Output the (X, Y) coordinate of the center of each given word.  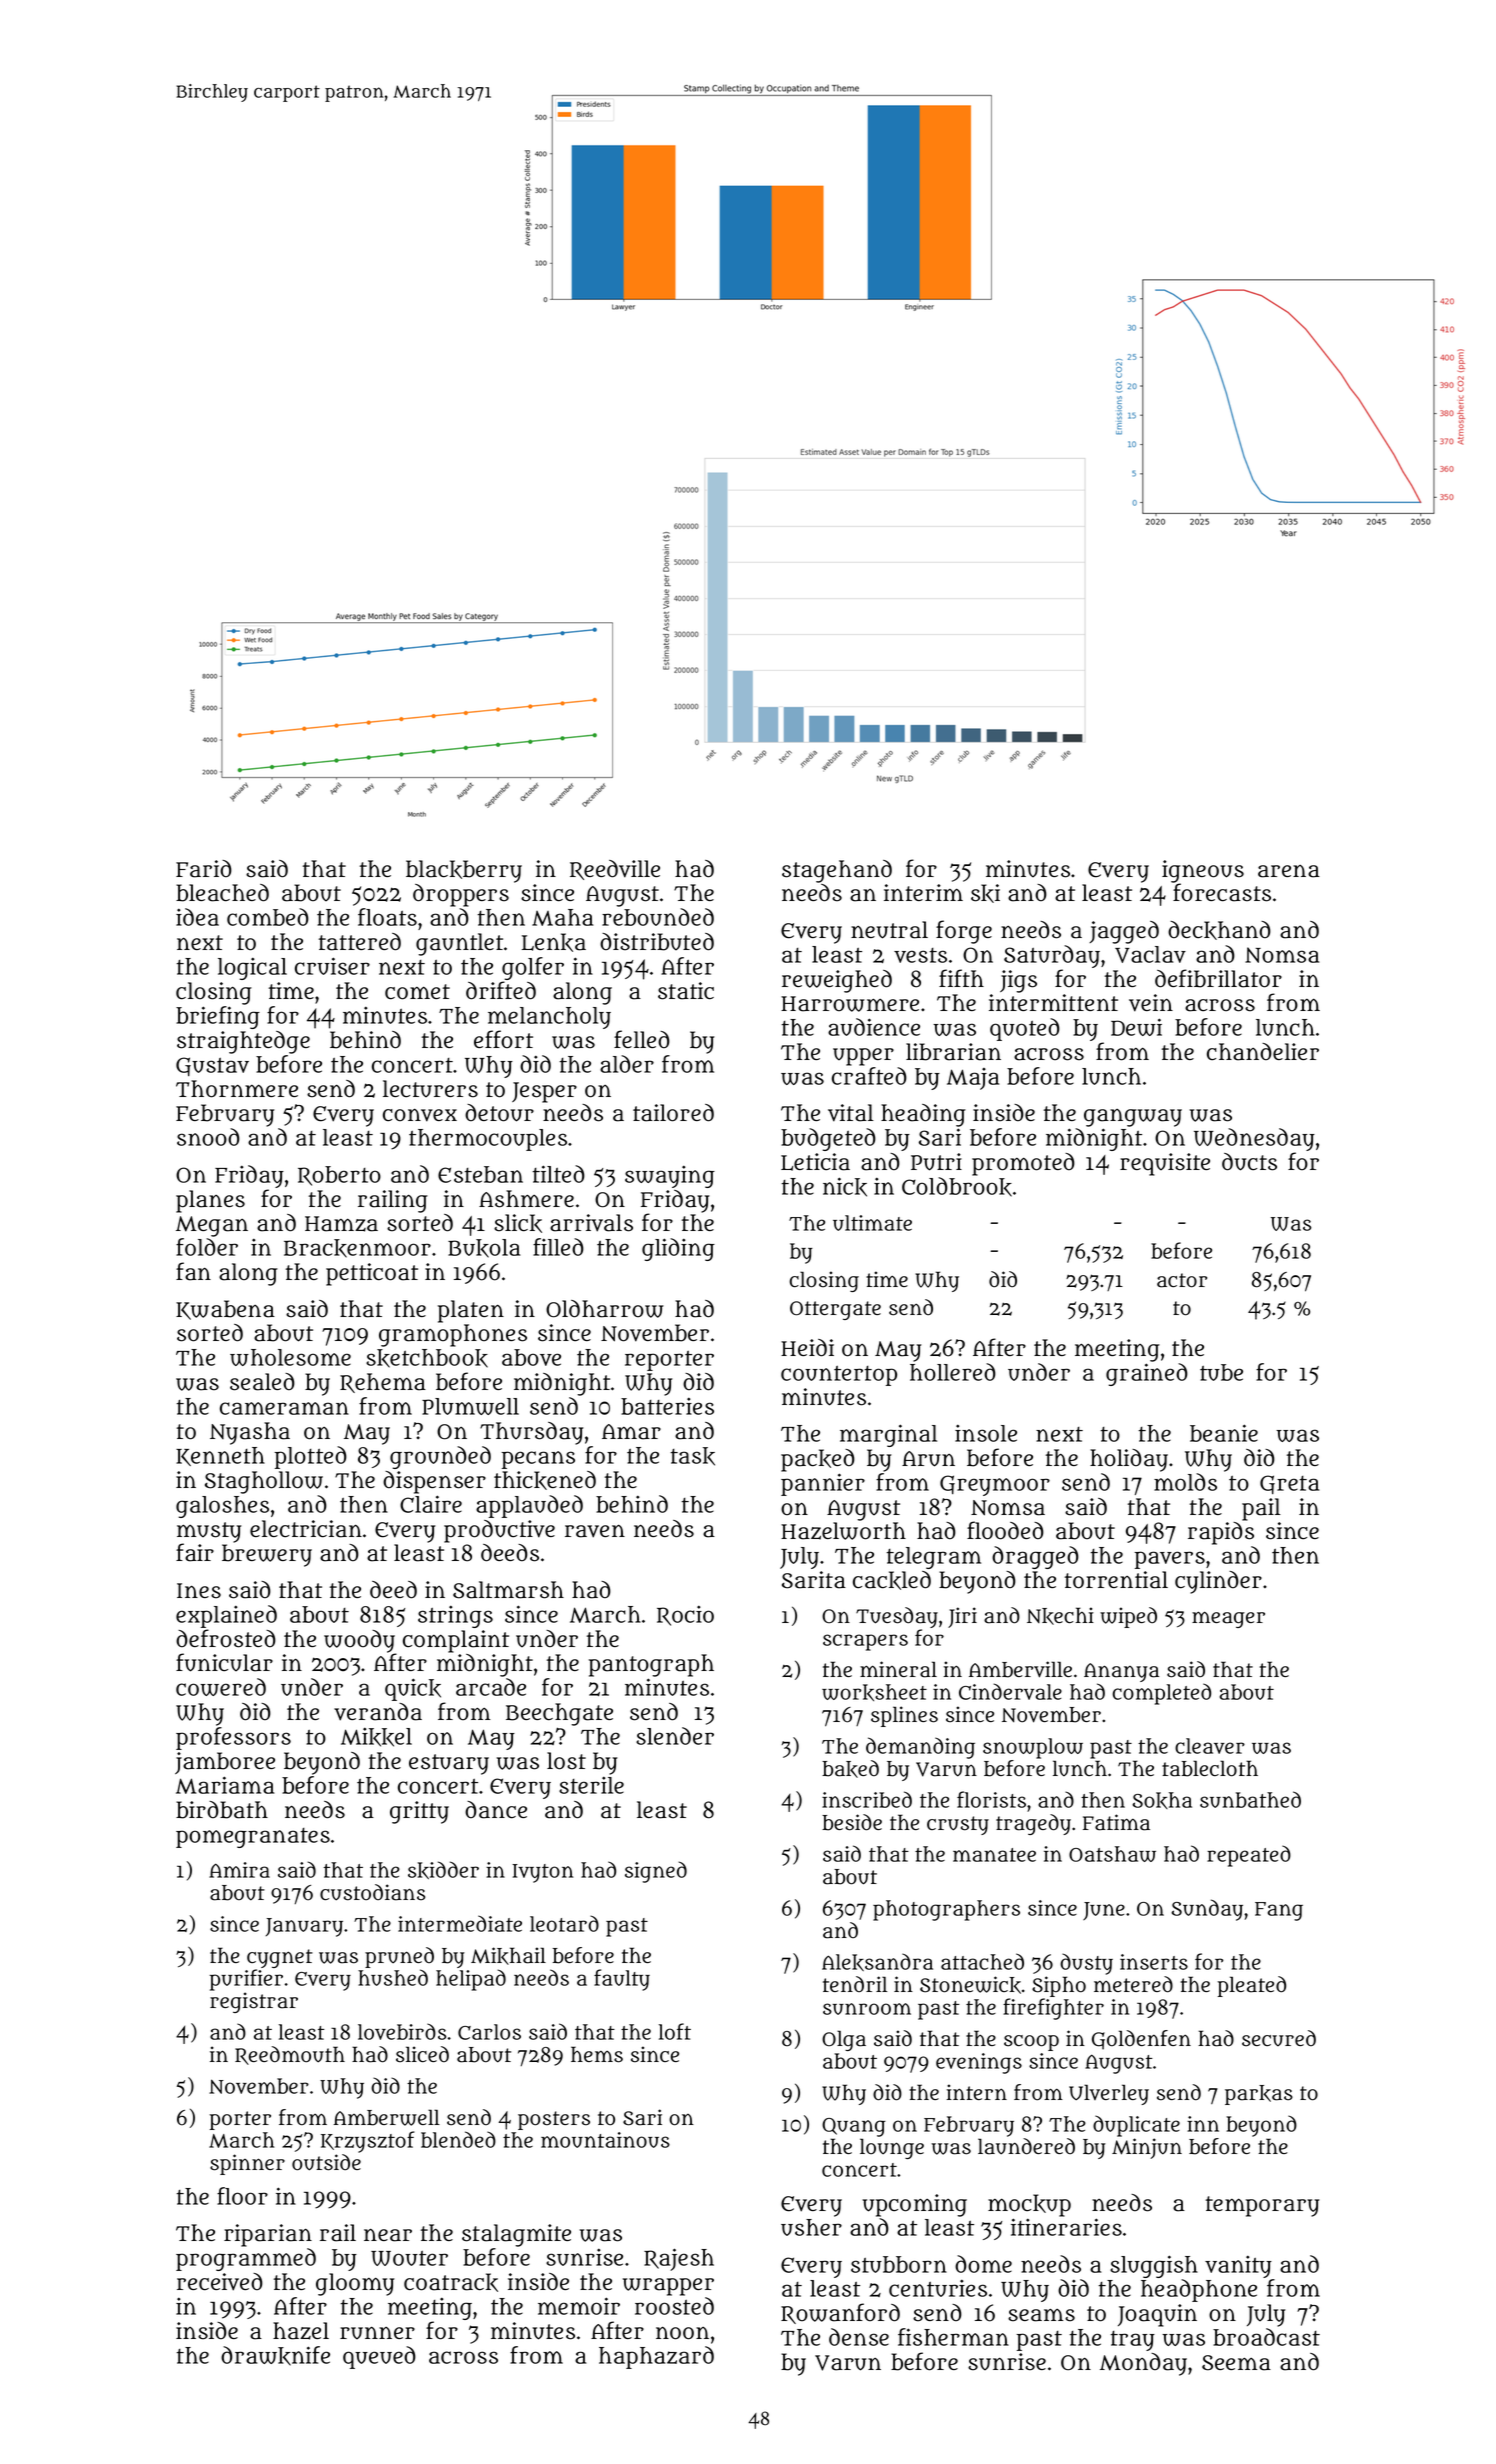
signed (656, 1872)
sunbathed (1250, 1799)
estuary (449, 1764)
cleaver (1210, 1746)
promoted (1023, 1164)
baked (850, 1769)
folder (207, 1247)
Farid (204, 869)
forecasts (1222, 892)
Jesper (544, 1092)
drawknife (275, 2356)
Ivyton (542, 1873)
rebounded (658, 917)
